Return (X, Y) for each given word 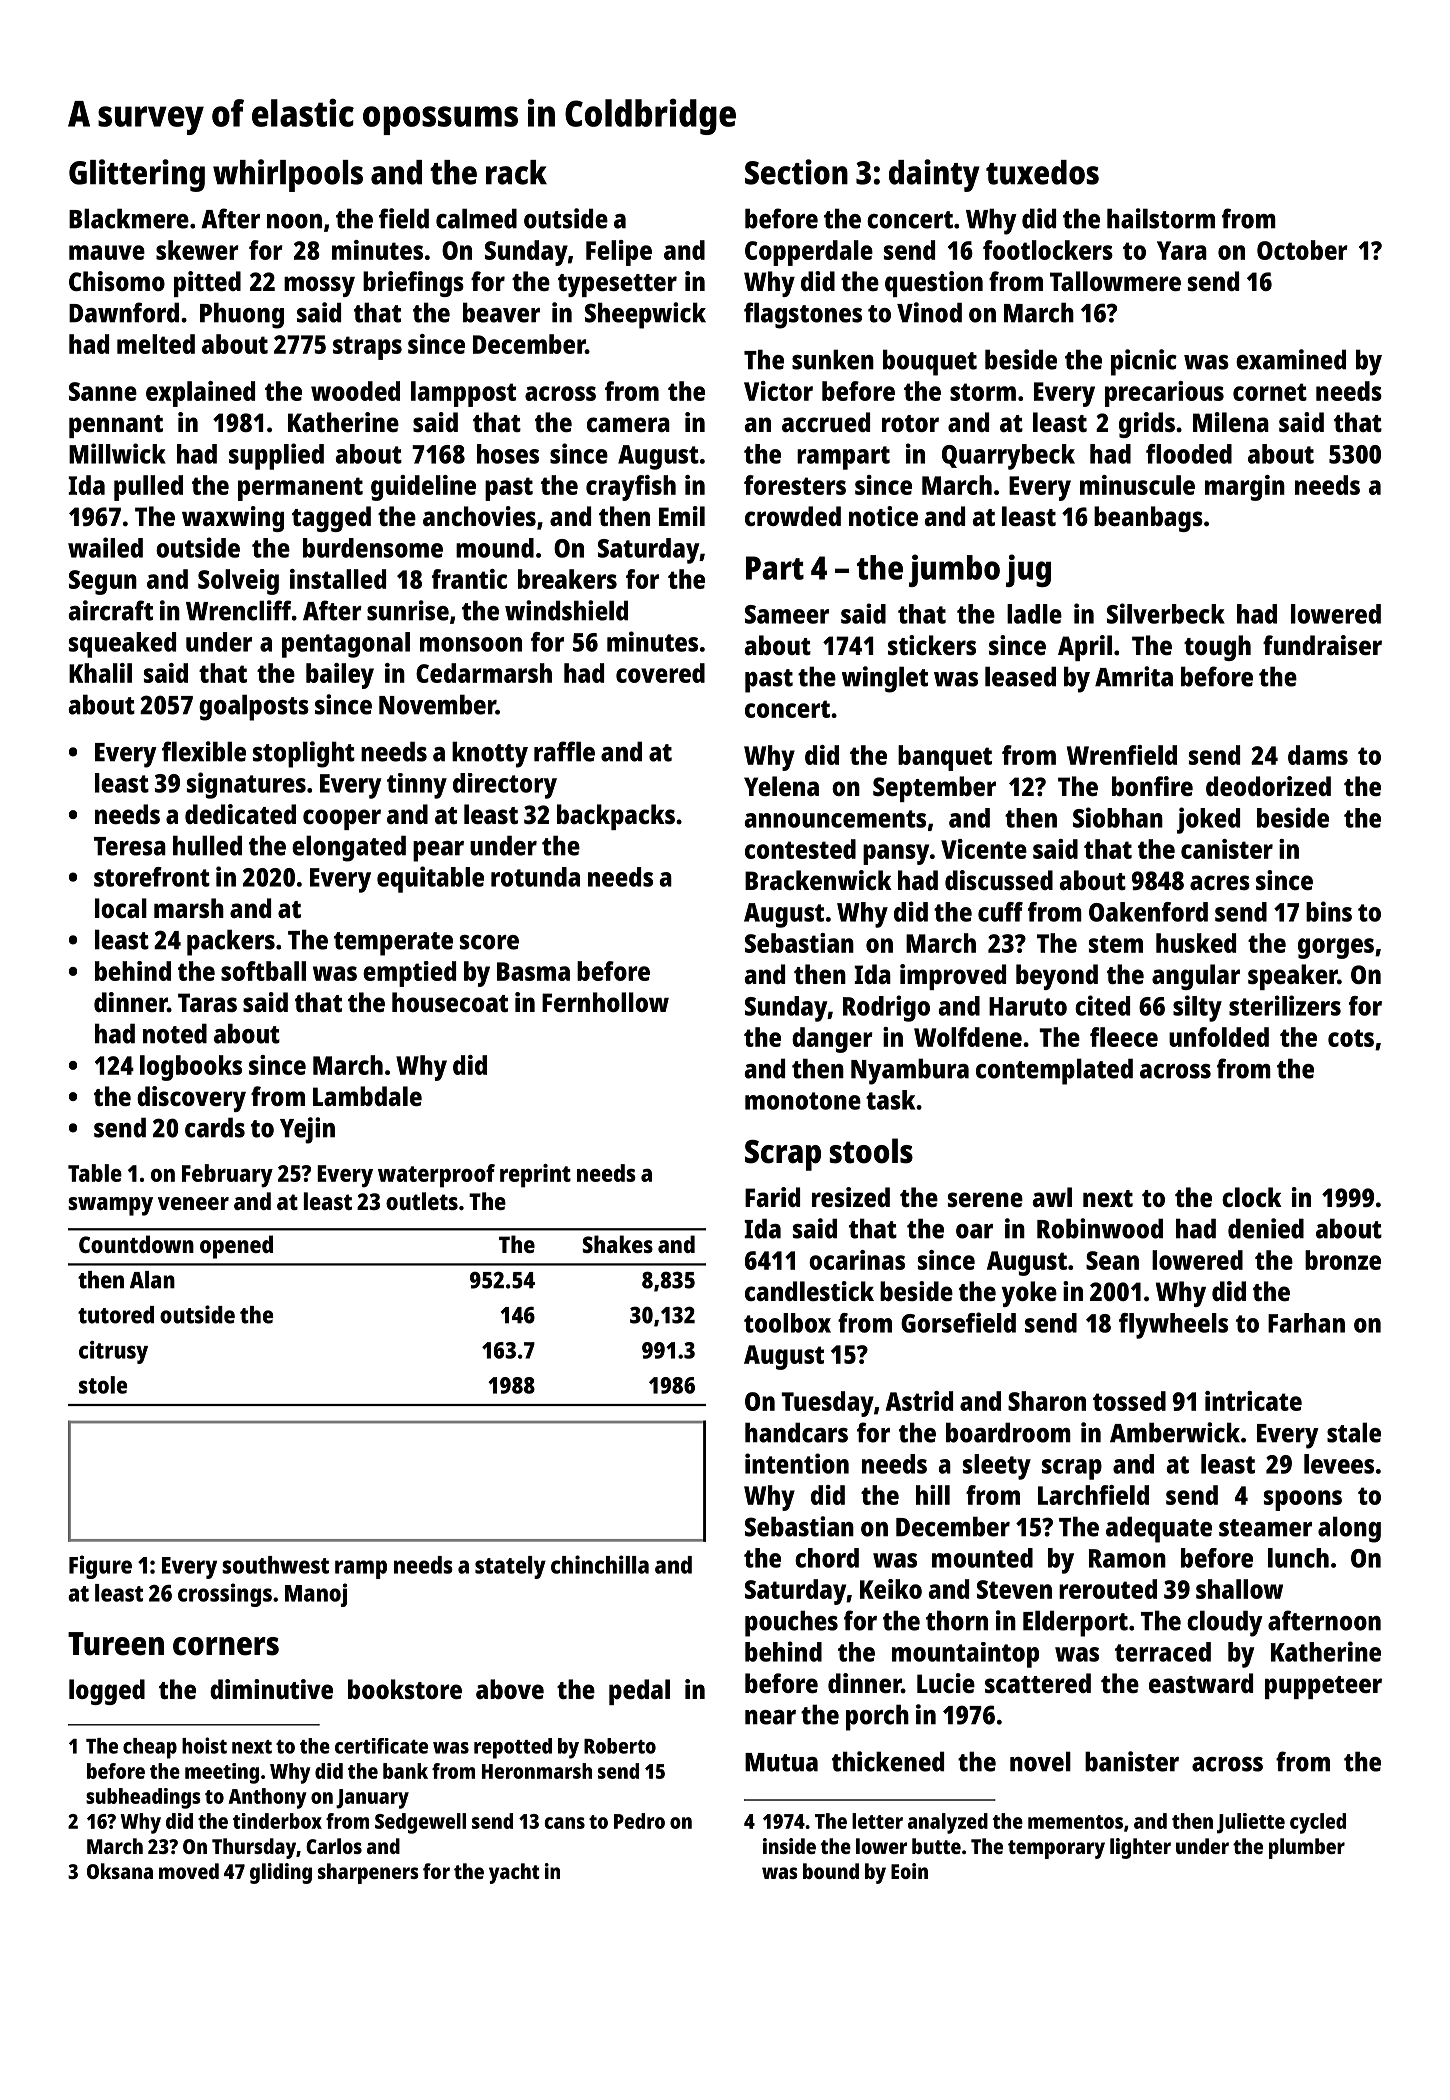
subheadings (143, 1798)
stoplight (304, 754)
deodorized (1268, 786)
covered (660, 673)
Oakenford (1148, 912)
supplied (276, 456)
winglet (885, 679)
